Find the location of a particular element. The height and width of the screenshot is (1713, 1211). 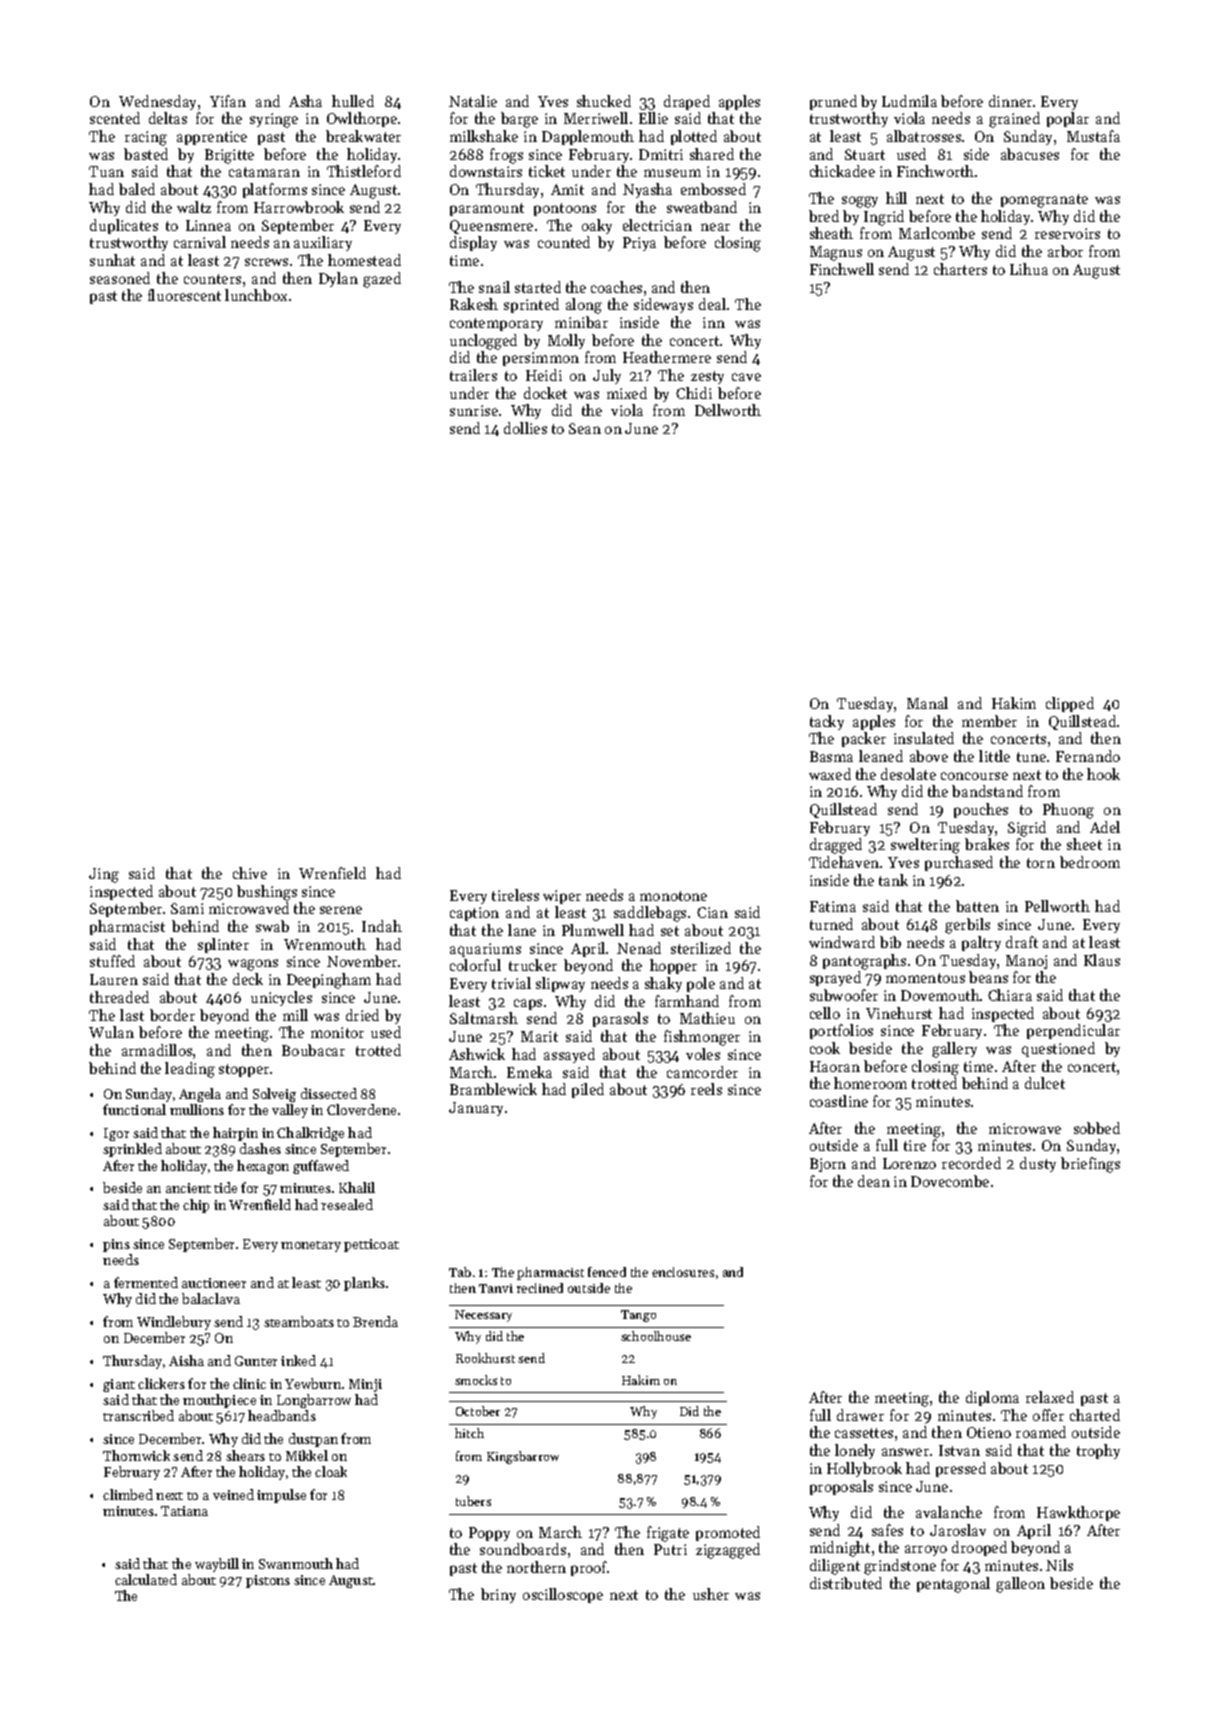

pentagonal is located at coordinates (953, 1585).
